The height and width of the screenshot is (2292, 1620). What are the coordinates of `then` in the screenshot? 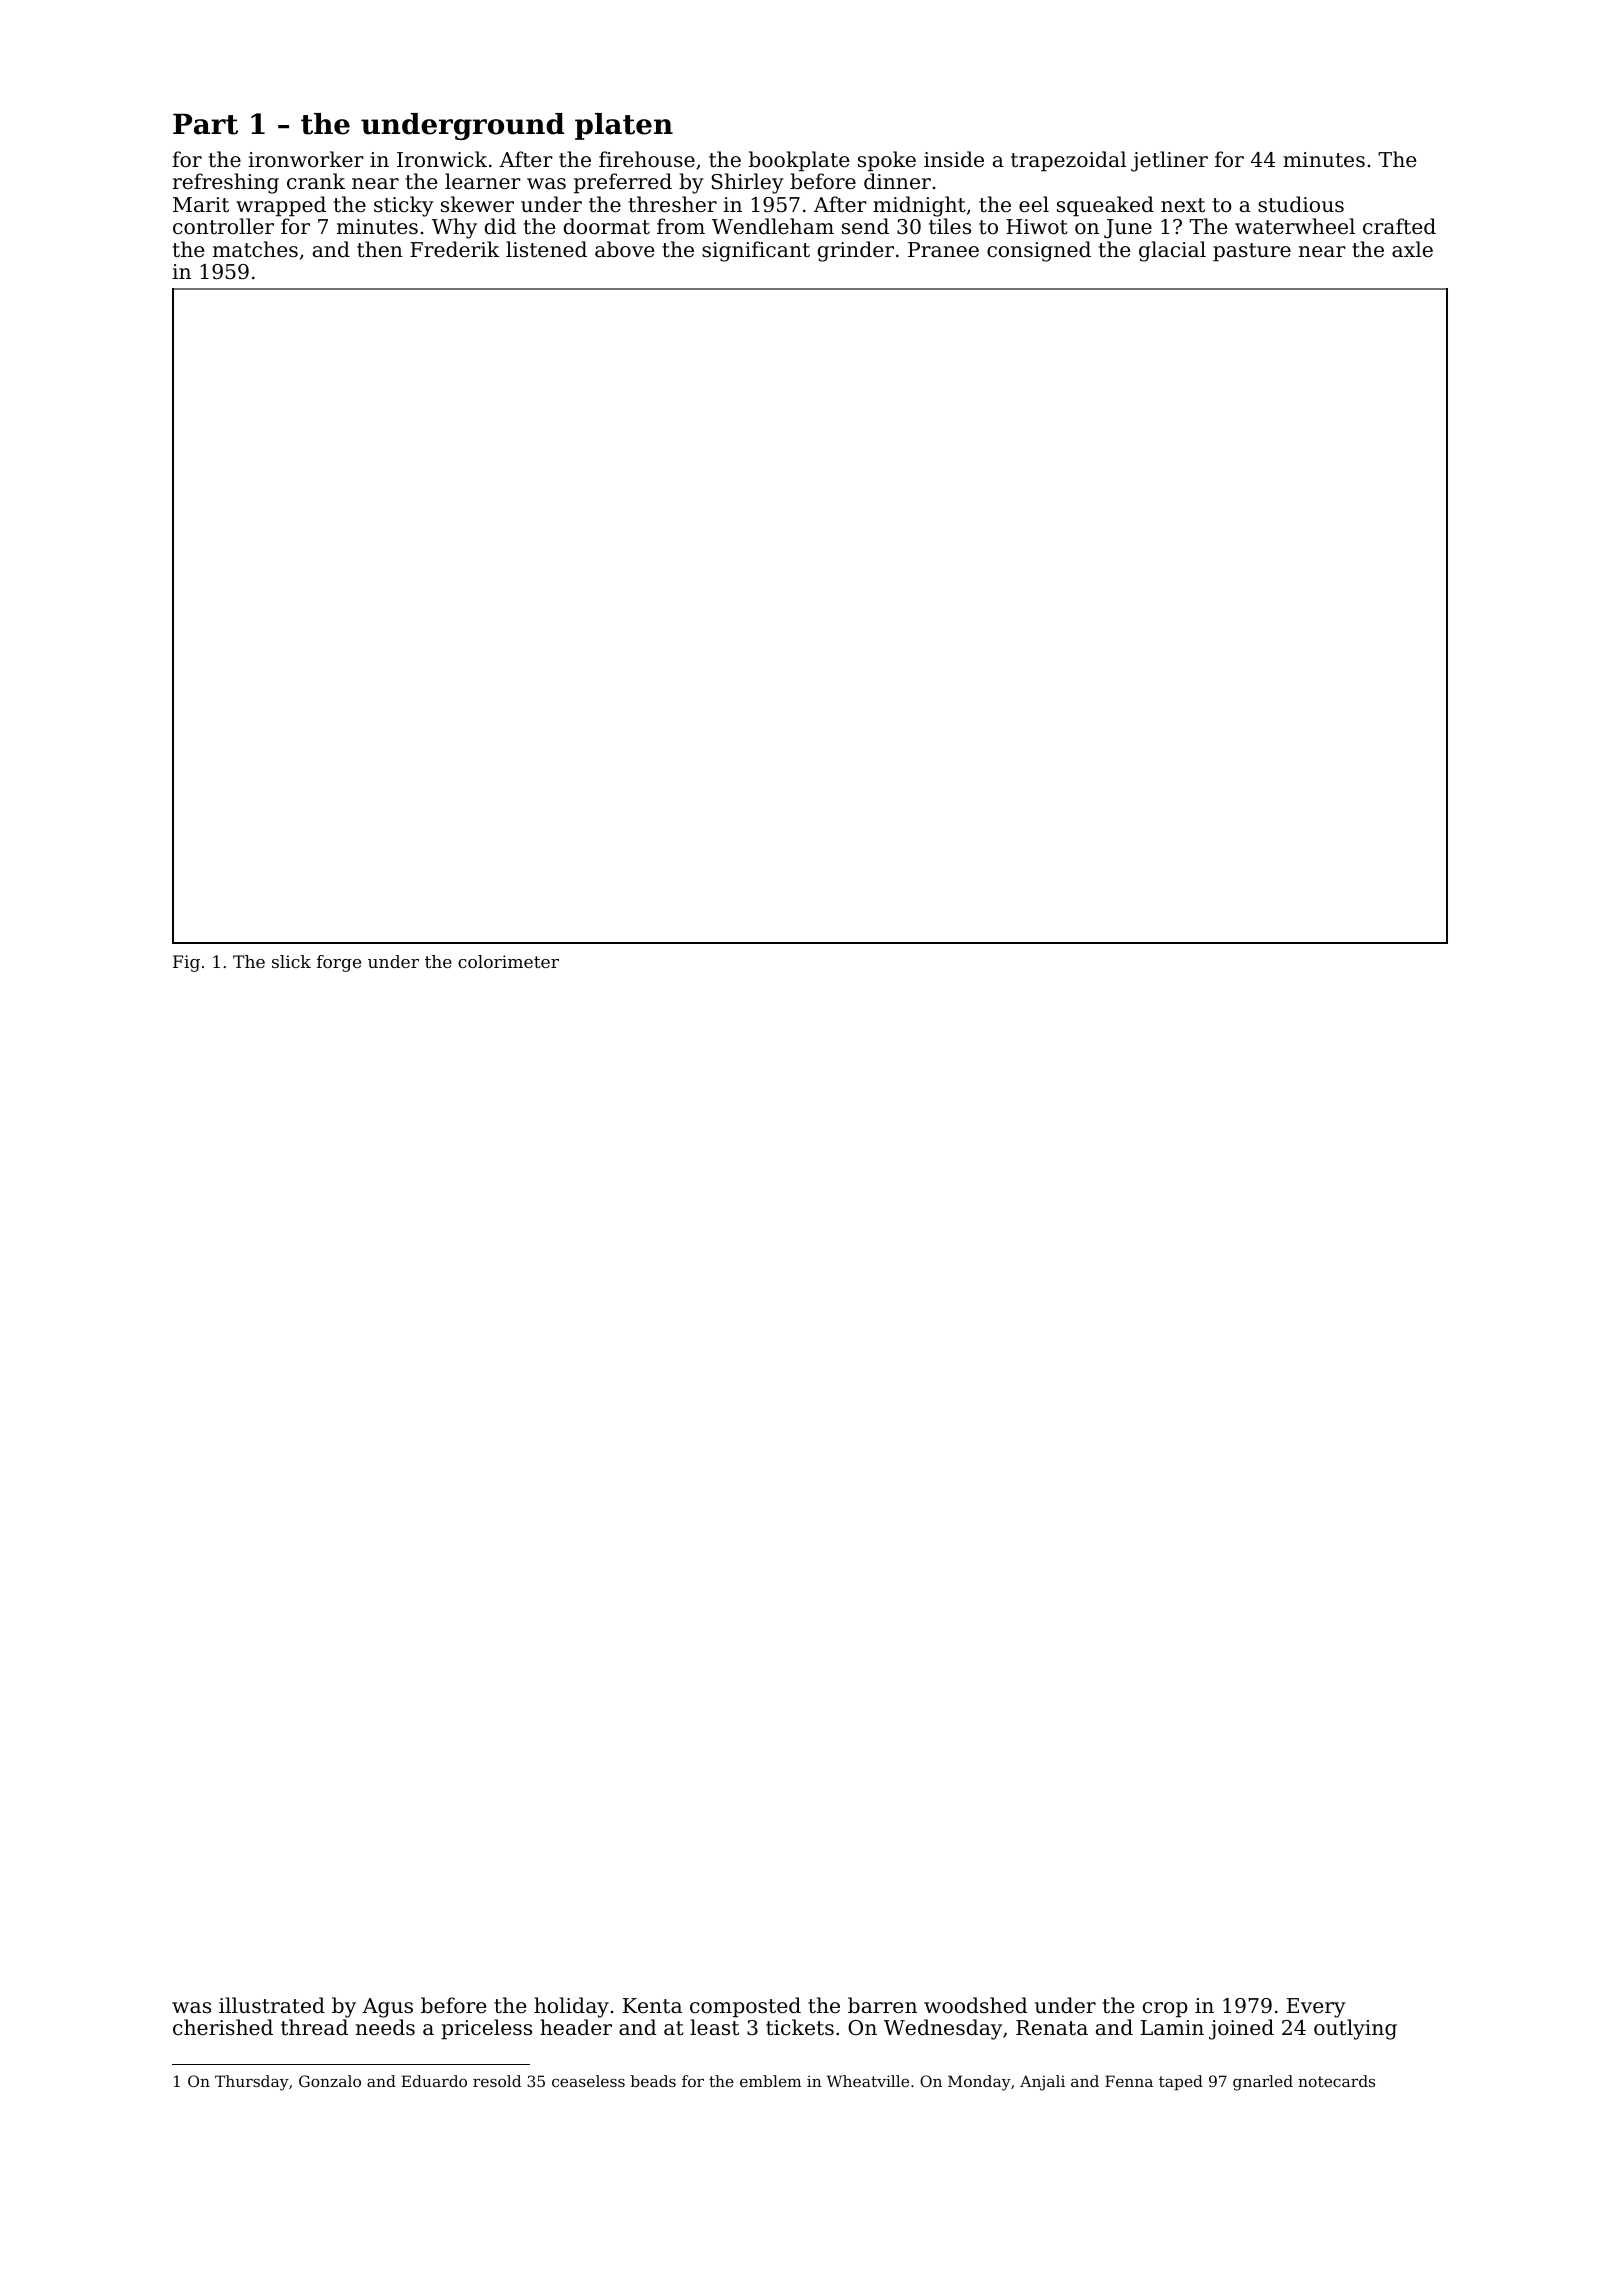 It's located at (380, 249).
